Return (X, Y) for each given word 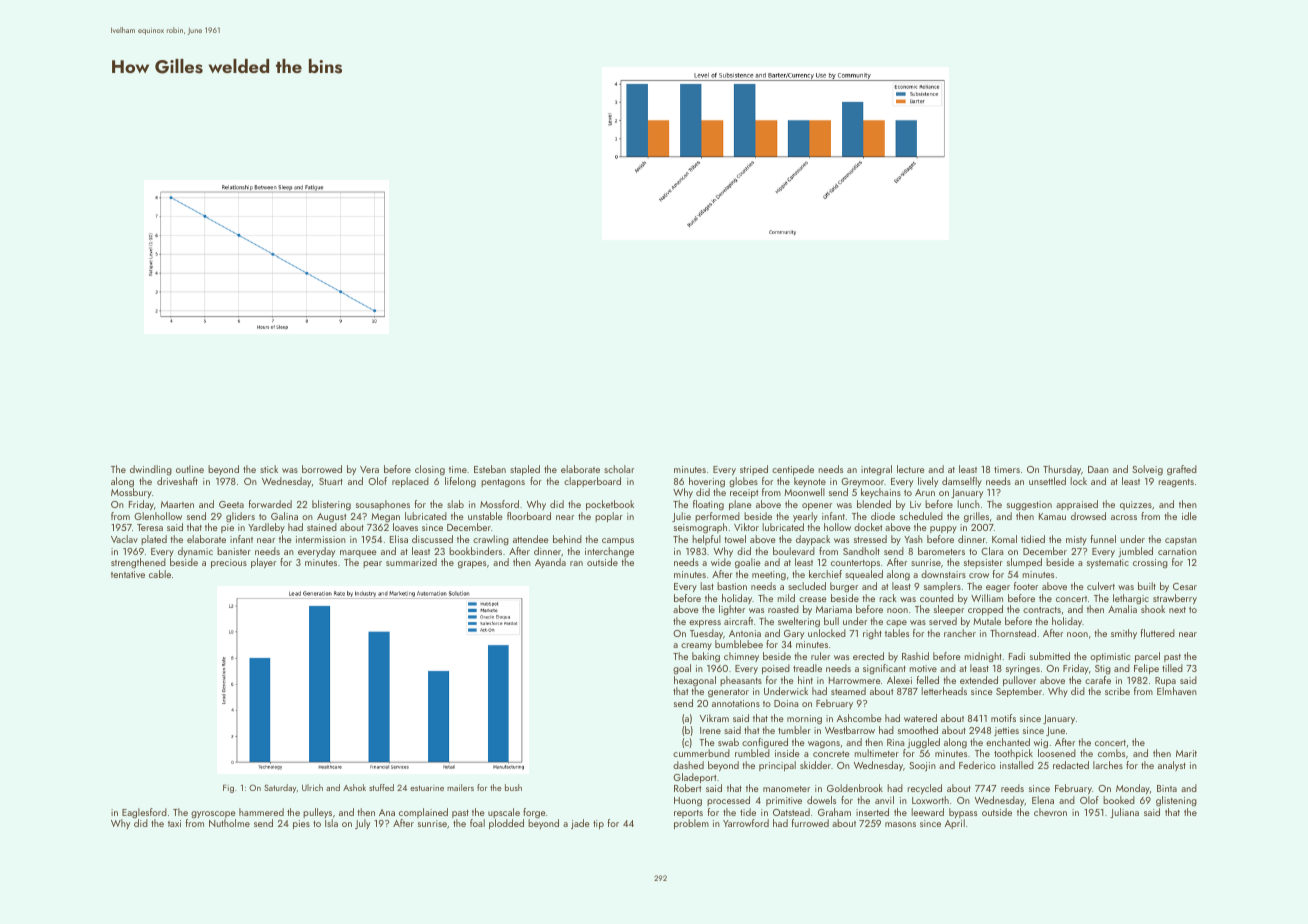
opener (817, 506)
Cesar (1185, 586)
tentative (128, 574)
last (707, 586)
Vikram (714, 718)
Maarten (177, 504)
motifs (1003, 718)
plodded (506, 824)
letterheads (944, 691)
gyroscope (213, 814)
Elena (1043, 800)
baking (706, 657)
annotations (736, 703)
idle (1189, 516)
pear (372, 564)
